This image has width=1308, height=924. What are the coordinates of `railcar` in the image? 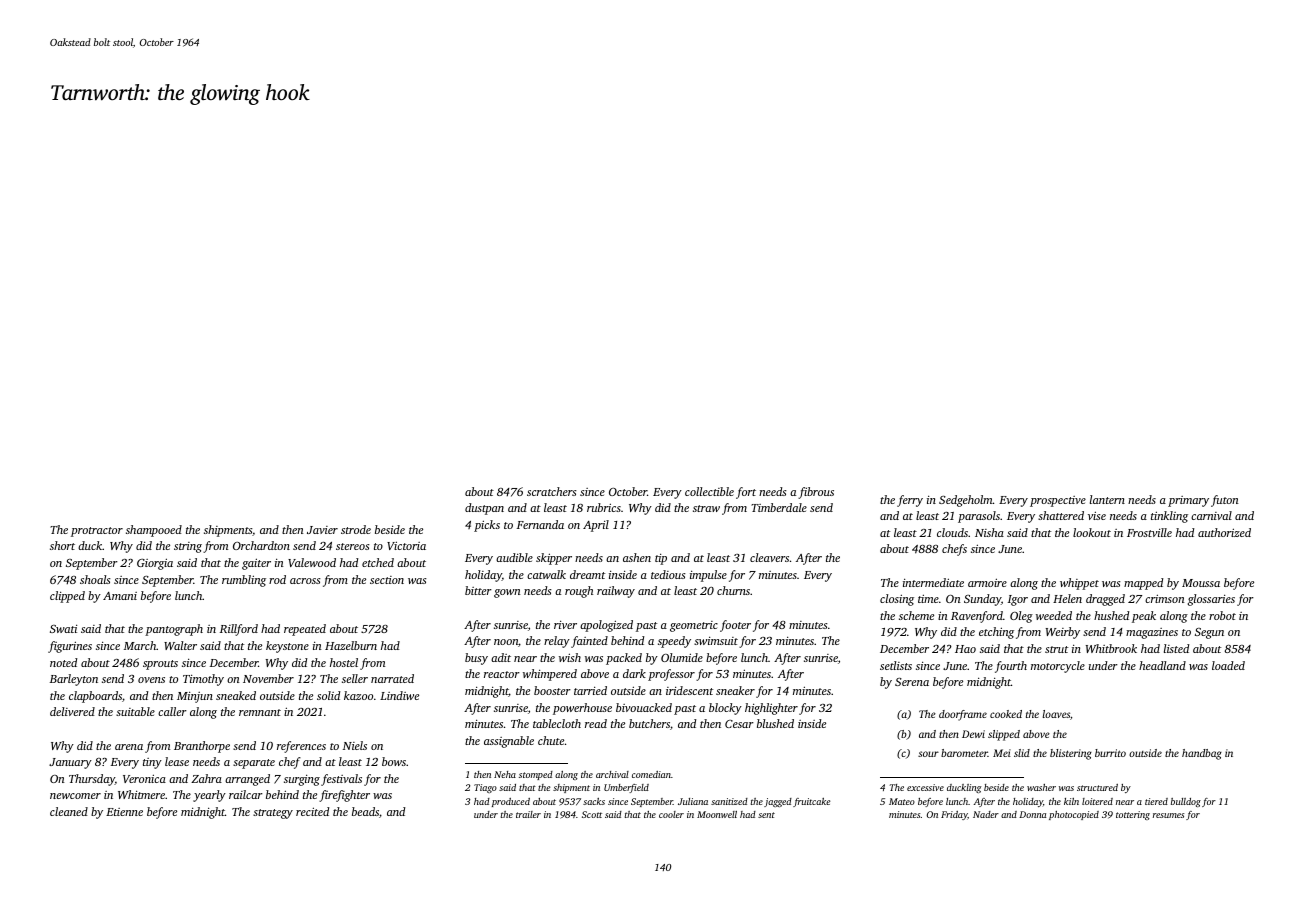 It's located at (246, 794).
